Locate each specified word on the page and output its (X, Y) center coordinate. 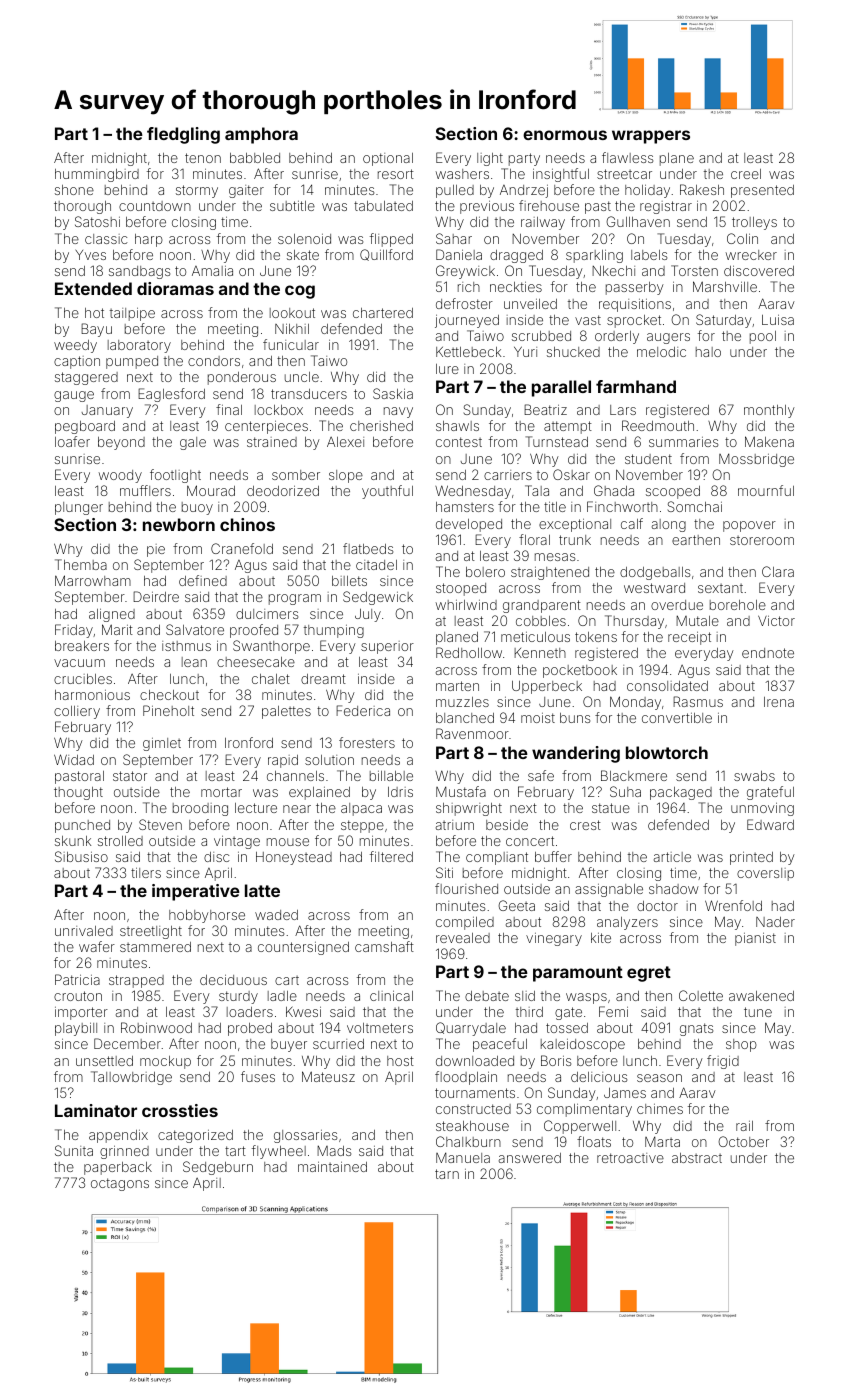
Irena (779, 702)
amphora (261, 135)
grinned (124, 1152)
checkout (169, 695)
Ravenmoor (472, 733)
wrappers (651, 137)
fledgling (183, 135)
